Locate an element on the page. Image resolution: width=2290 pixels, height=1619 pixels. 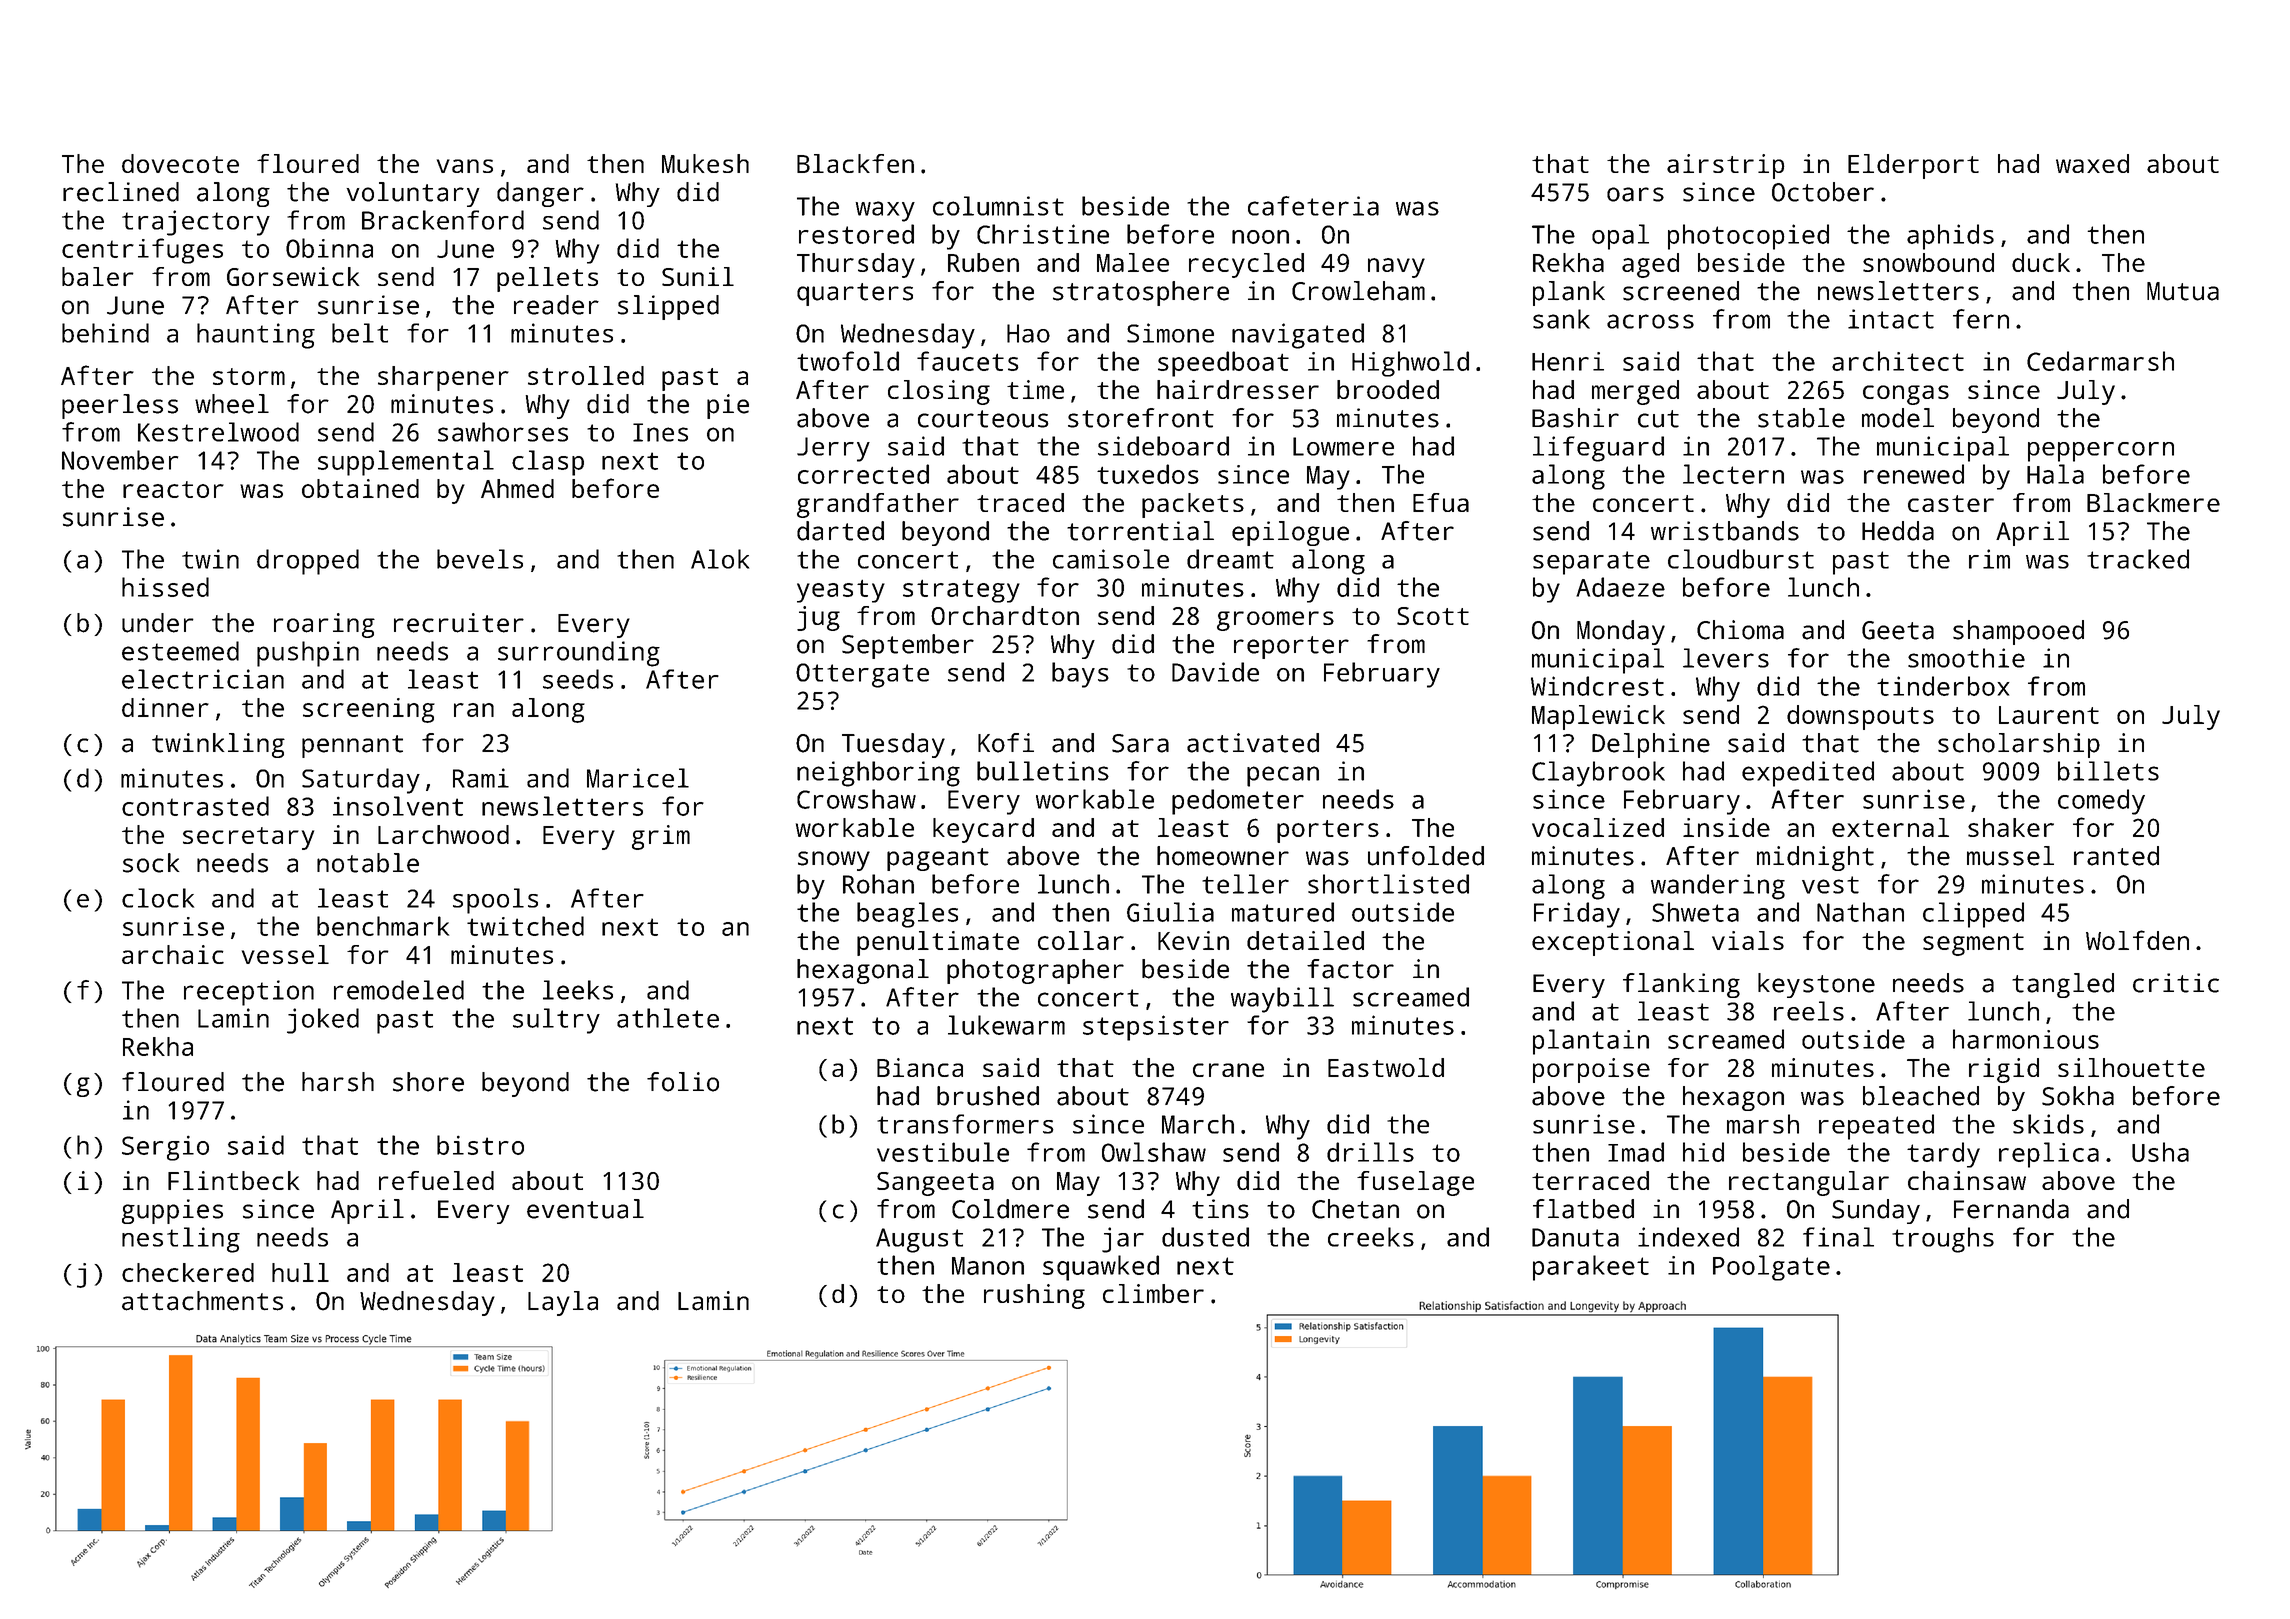
under is located at coordinates (158, 623).
